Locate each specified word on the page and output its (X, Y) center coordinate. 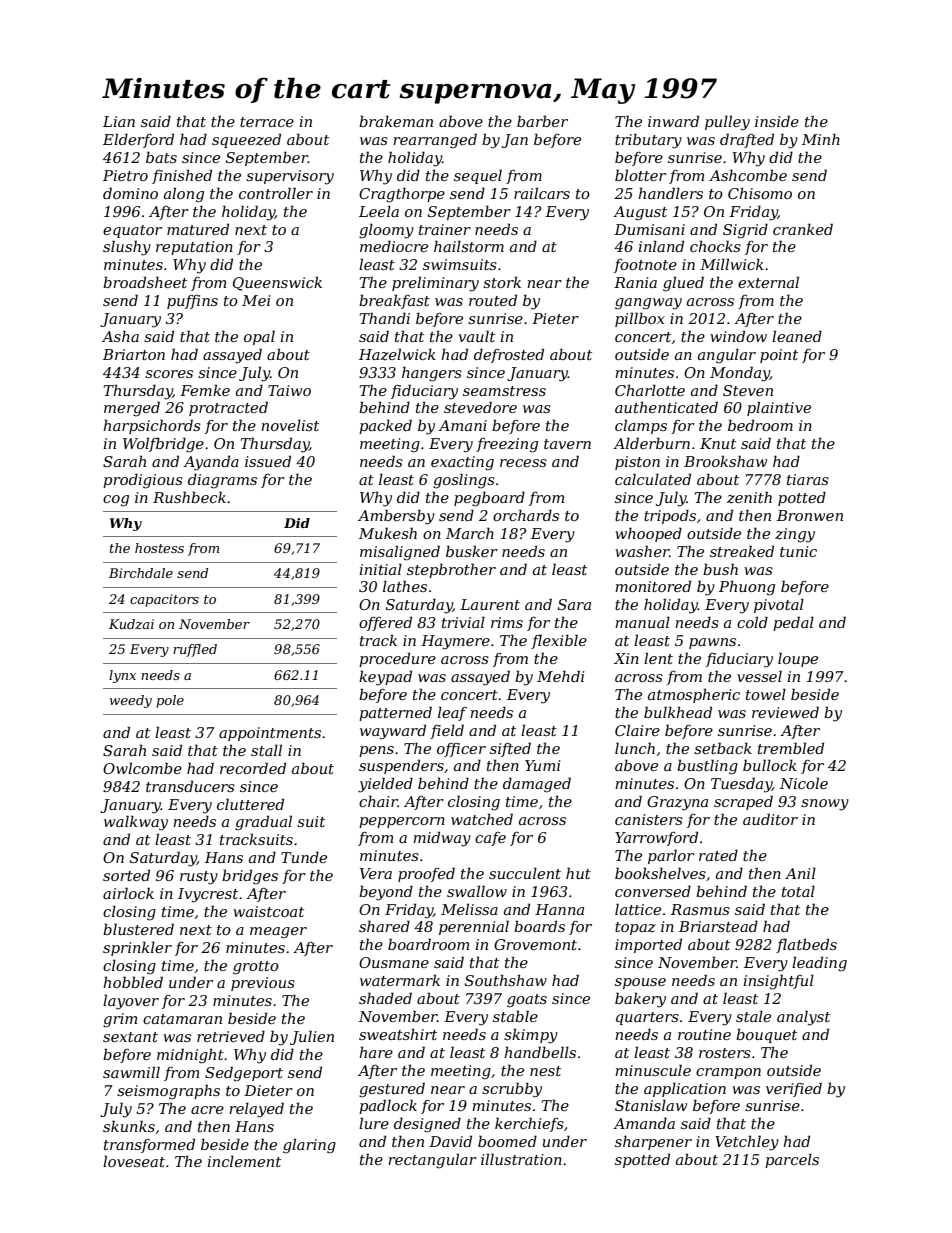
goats (527, 1001)
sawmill (131, 1072)
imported (648, 945)
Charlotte (650, 390)
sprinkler (137, 948)
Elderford (138, 140)
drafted (747, 140)
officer (461, 750)
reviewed (785, 712)
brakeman (396, 121)
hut (578, 873)
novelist (290, 425)
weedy (131, 701)
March (470, 533)
